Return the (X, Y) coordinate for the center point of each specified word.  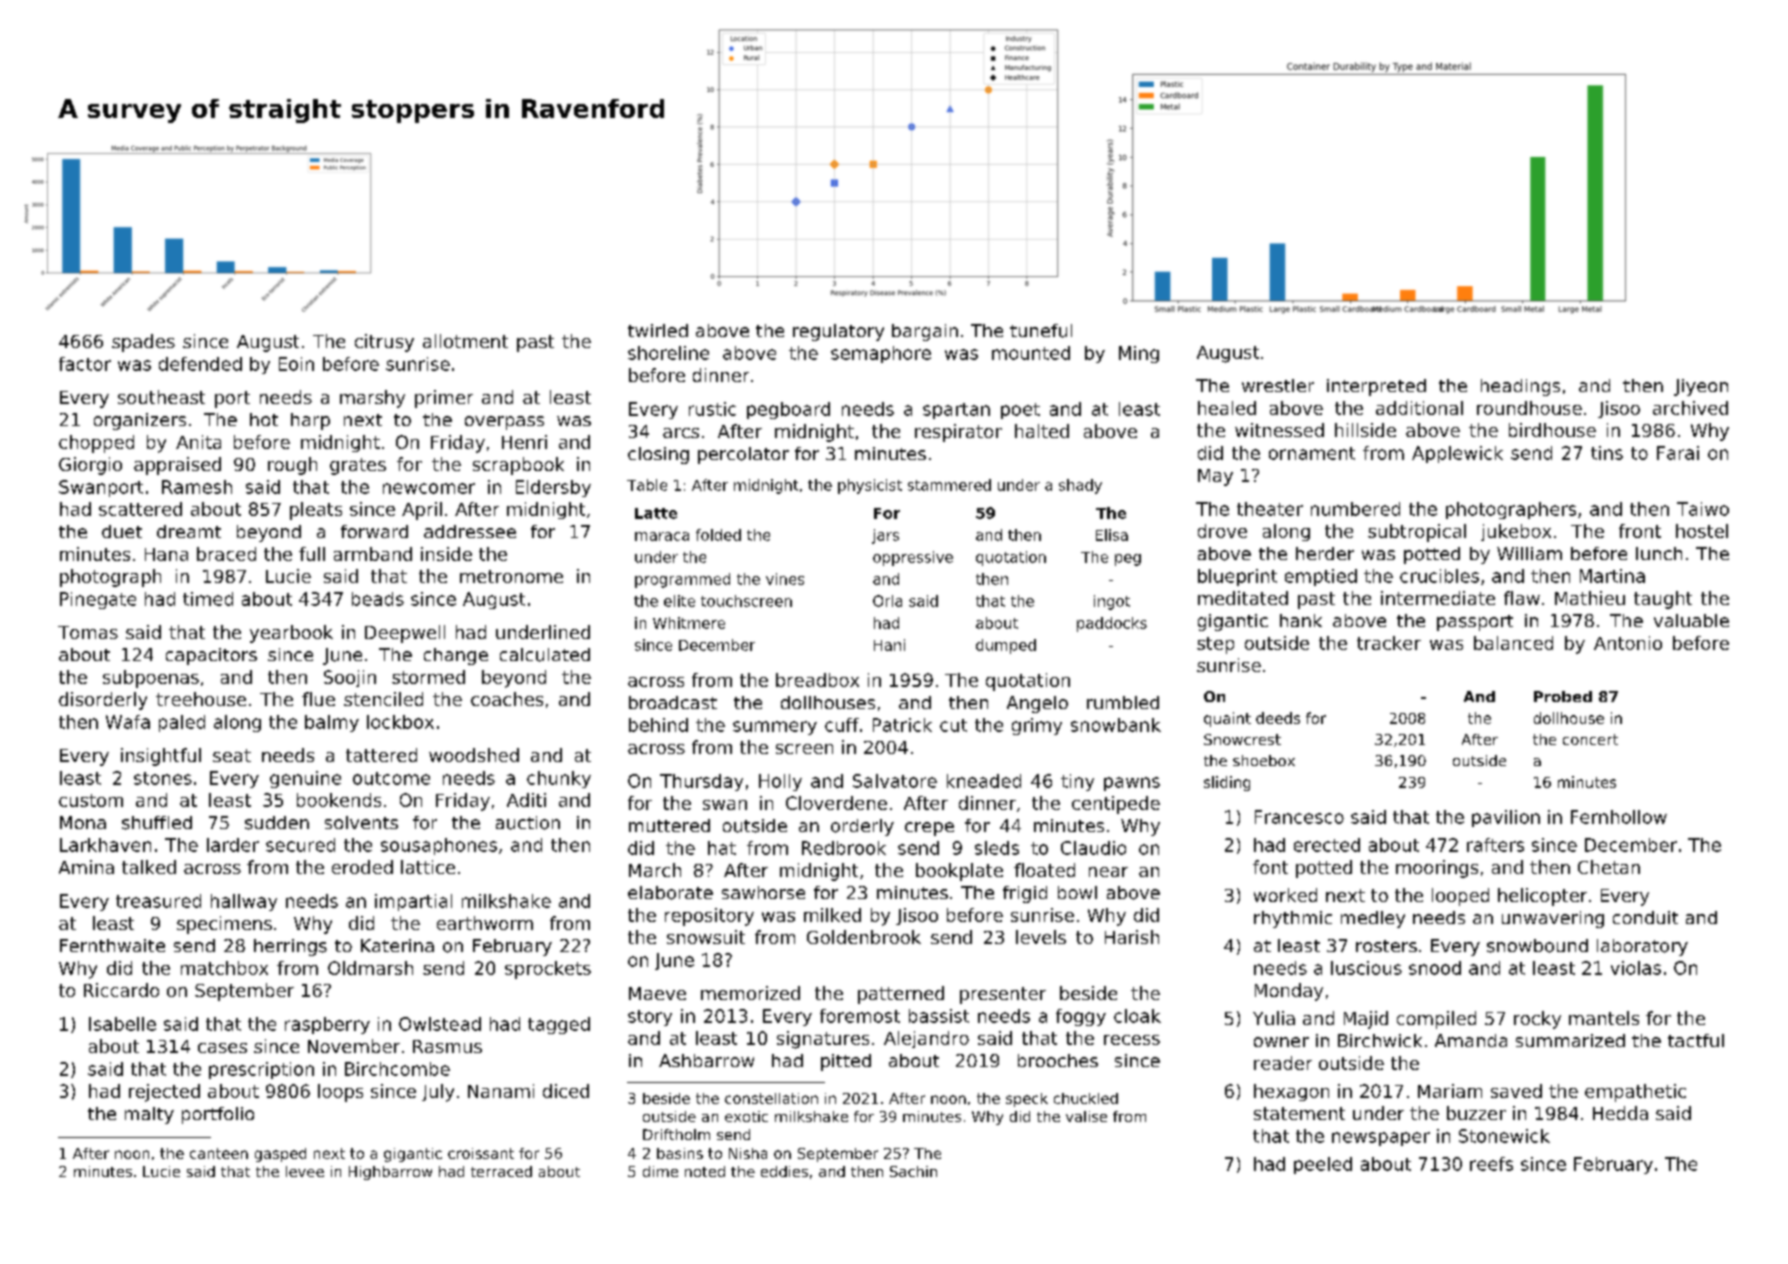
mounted (1031, 353)
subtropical (1417, 533)
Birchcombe (397, 1069)
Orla (887, 601)
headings (1520, 387)
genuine (305, 779)
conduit (1645, 917)
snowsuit (706, 937)
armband (373, 554)
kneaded (984, 781)
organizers (140, 421)
